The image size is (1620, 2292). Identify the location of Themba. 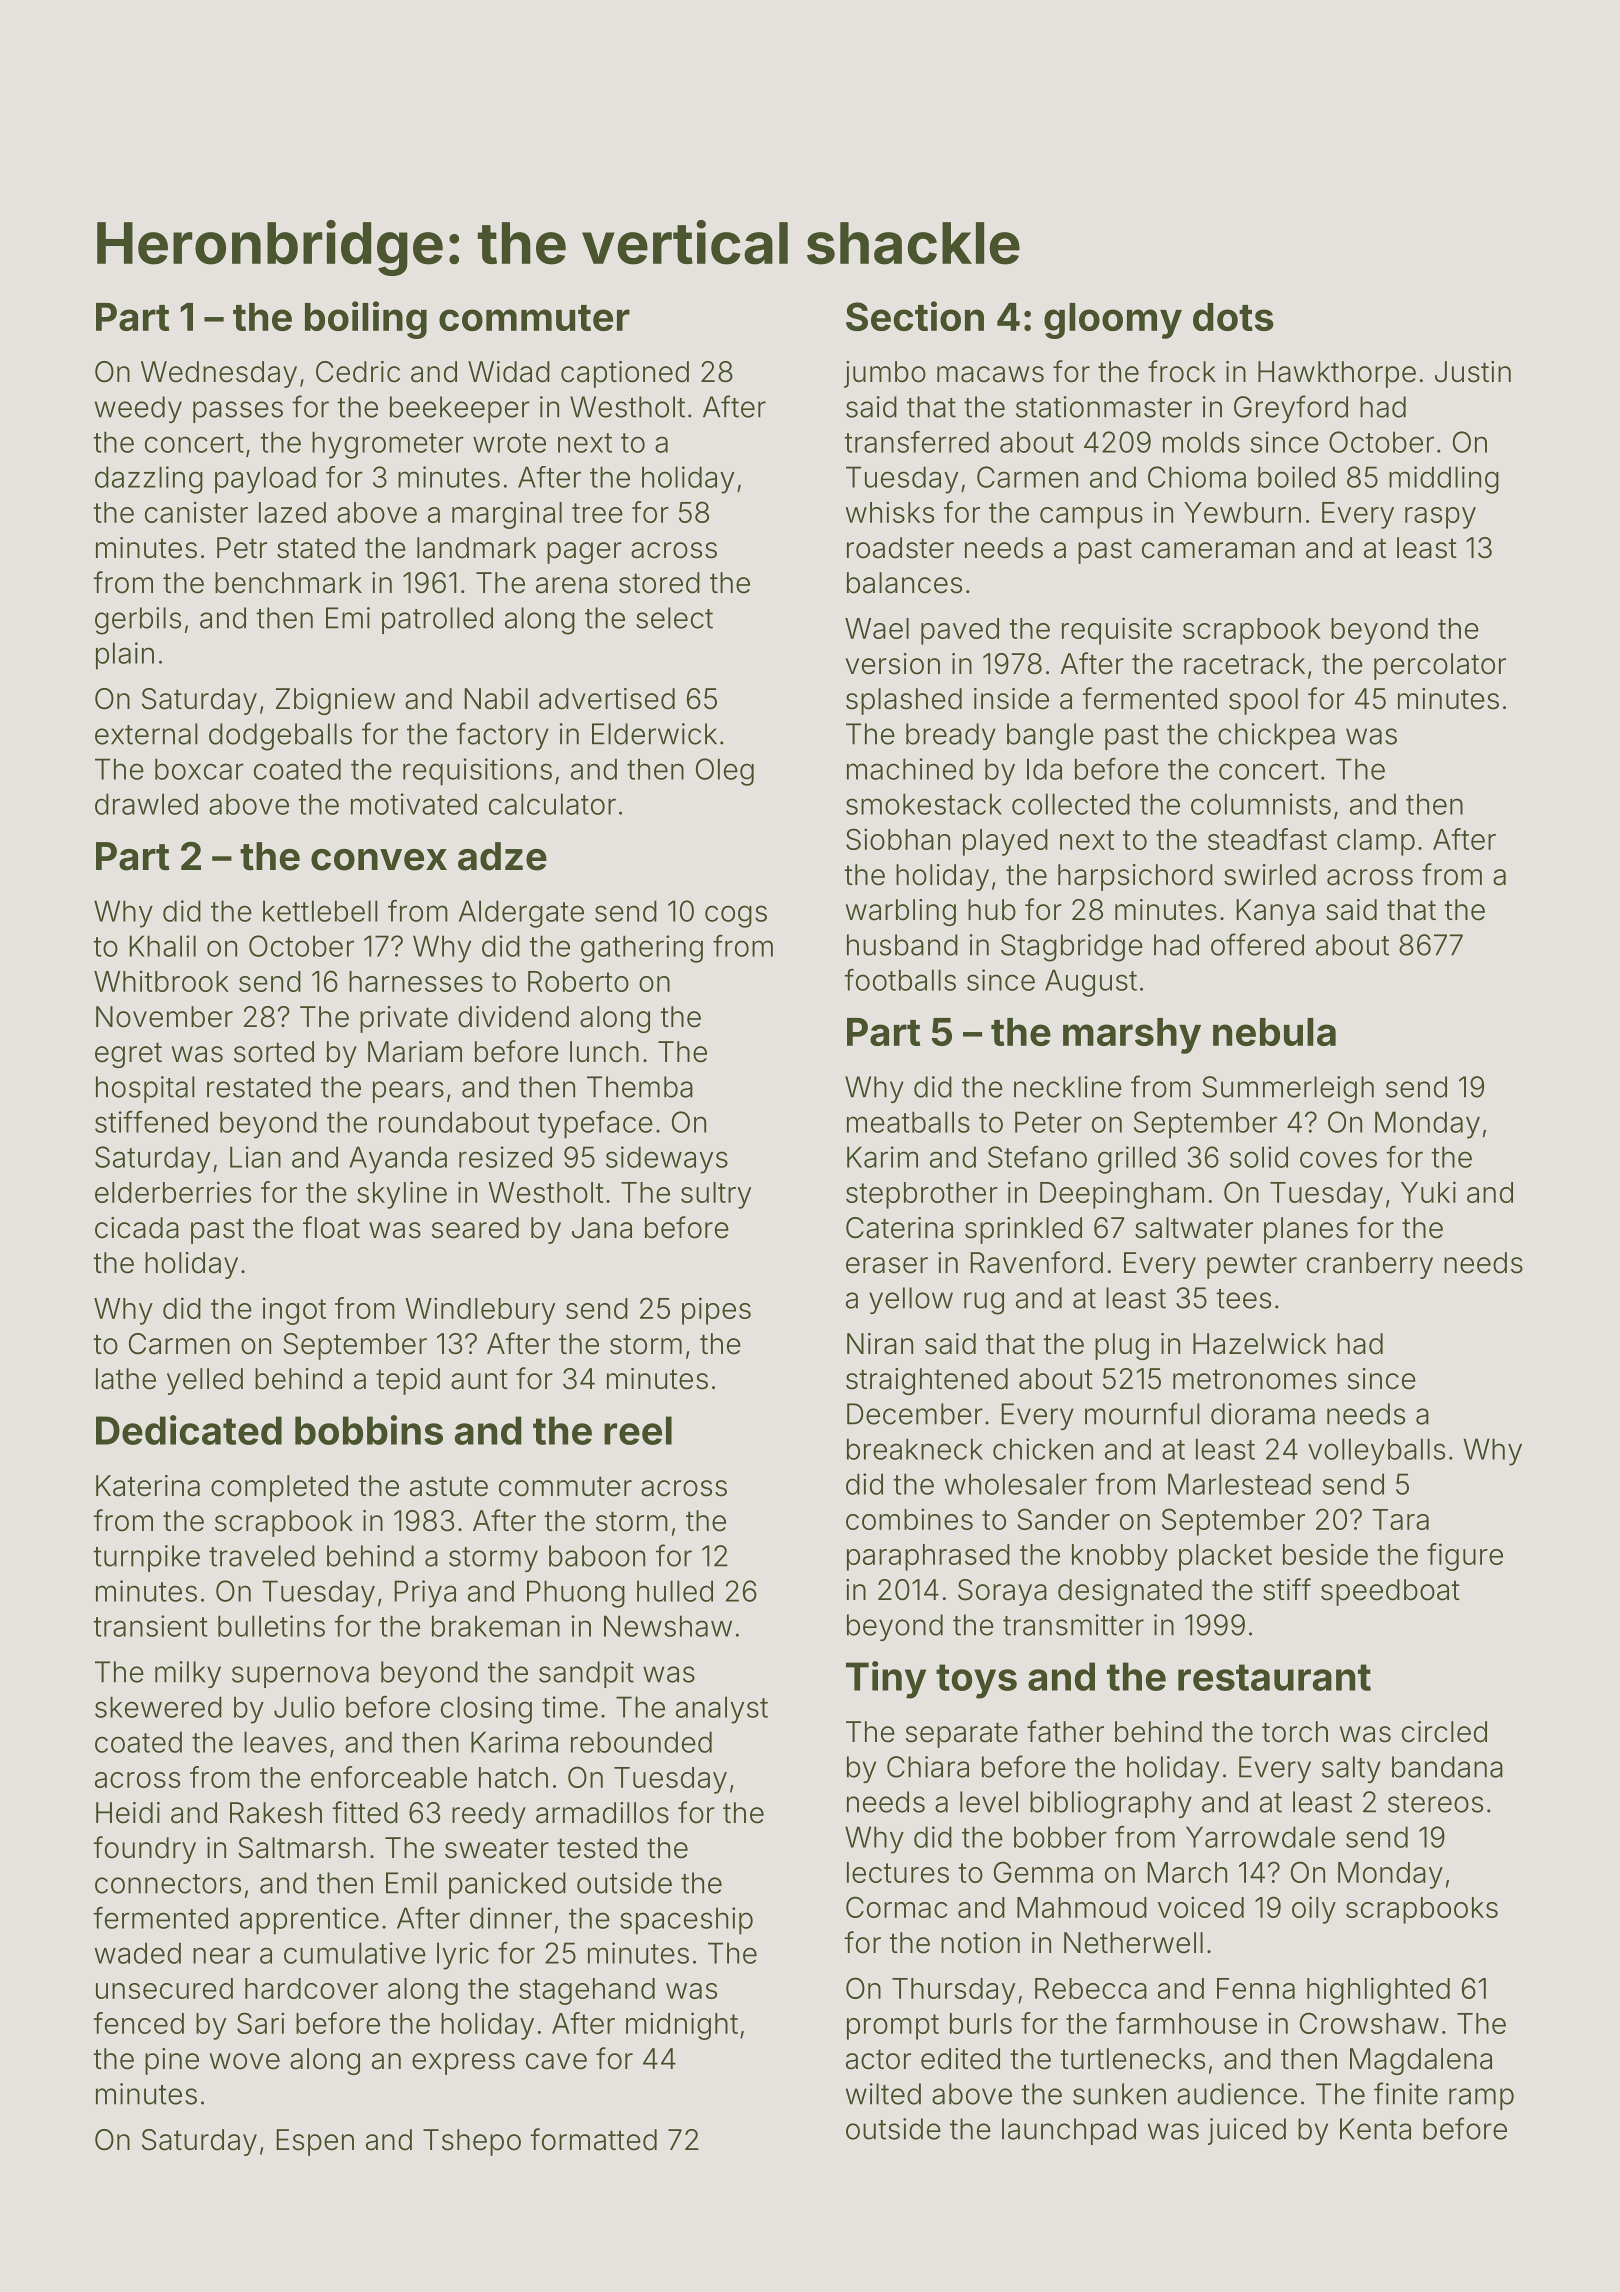
(640, 1087).
